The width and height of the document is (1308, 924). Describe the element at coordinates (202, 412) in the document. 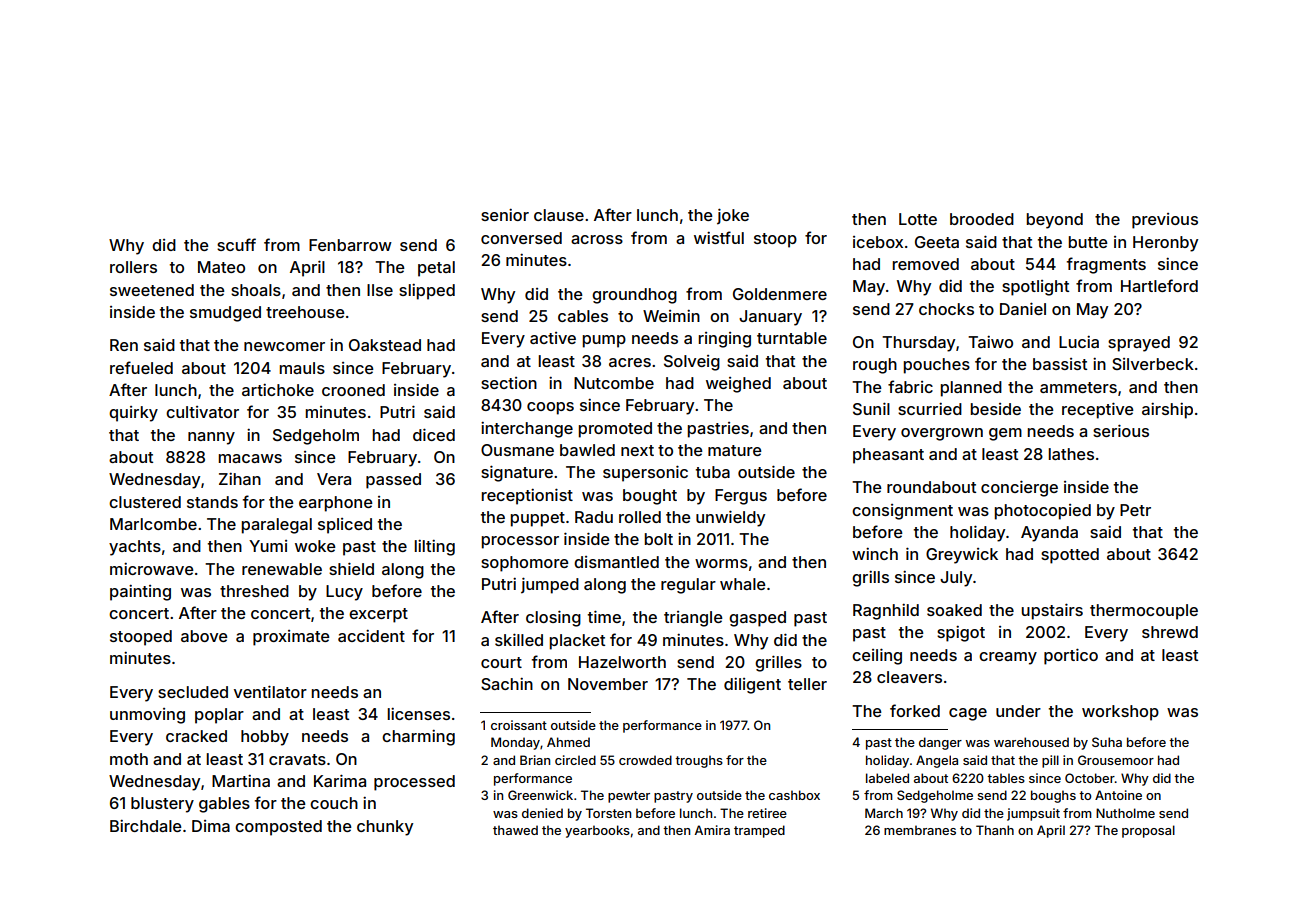

I see `cultivator` at that location.
